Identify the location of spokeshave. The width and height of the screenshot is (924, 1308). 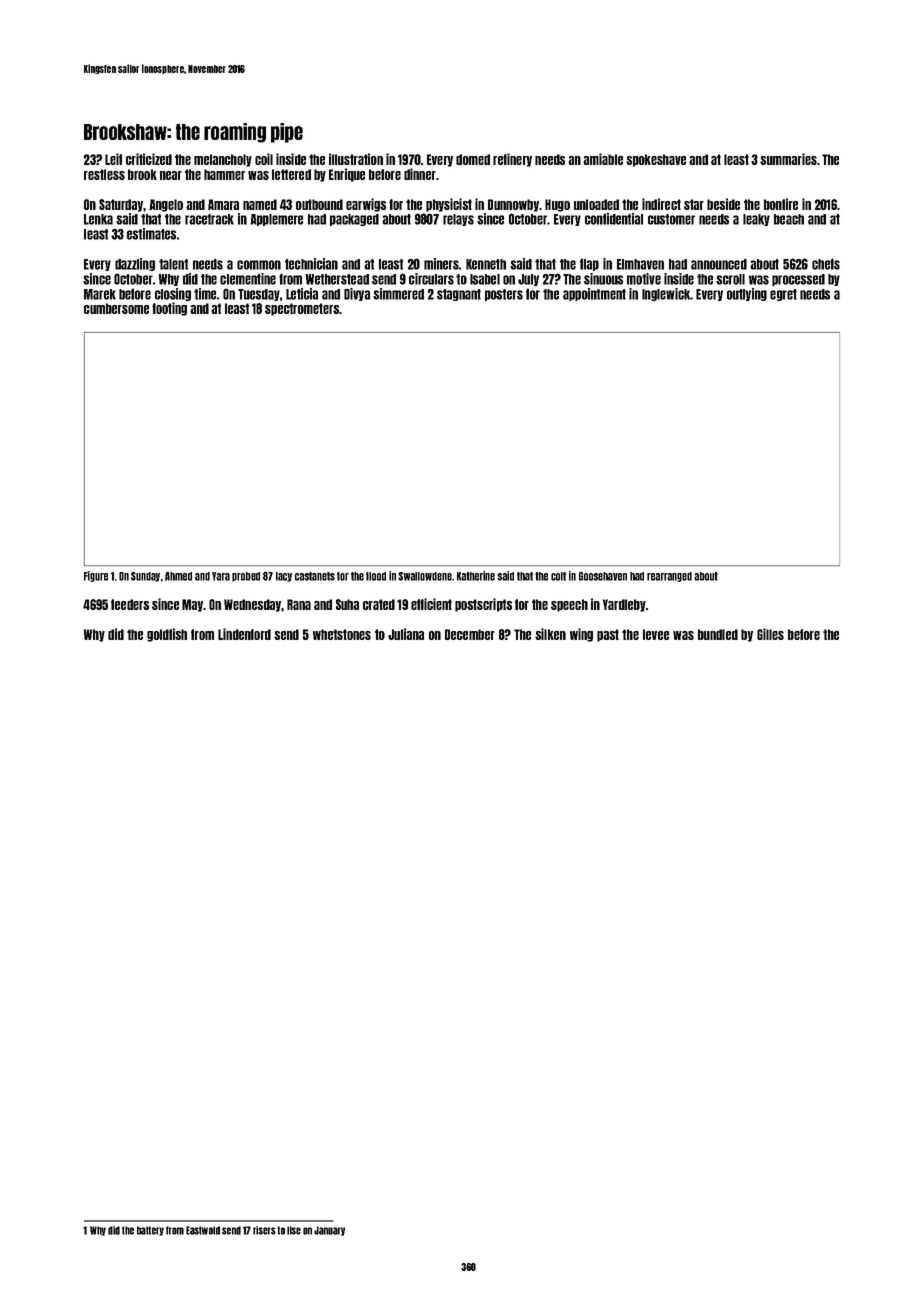
(656, 160).
